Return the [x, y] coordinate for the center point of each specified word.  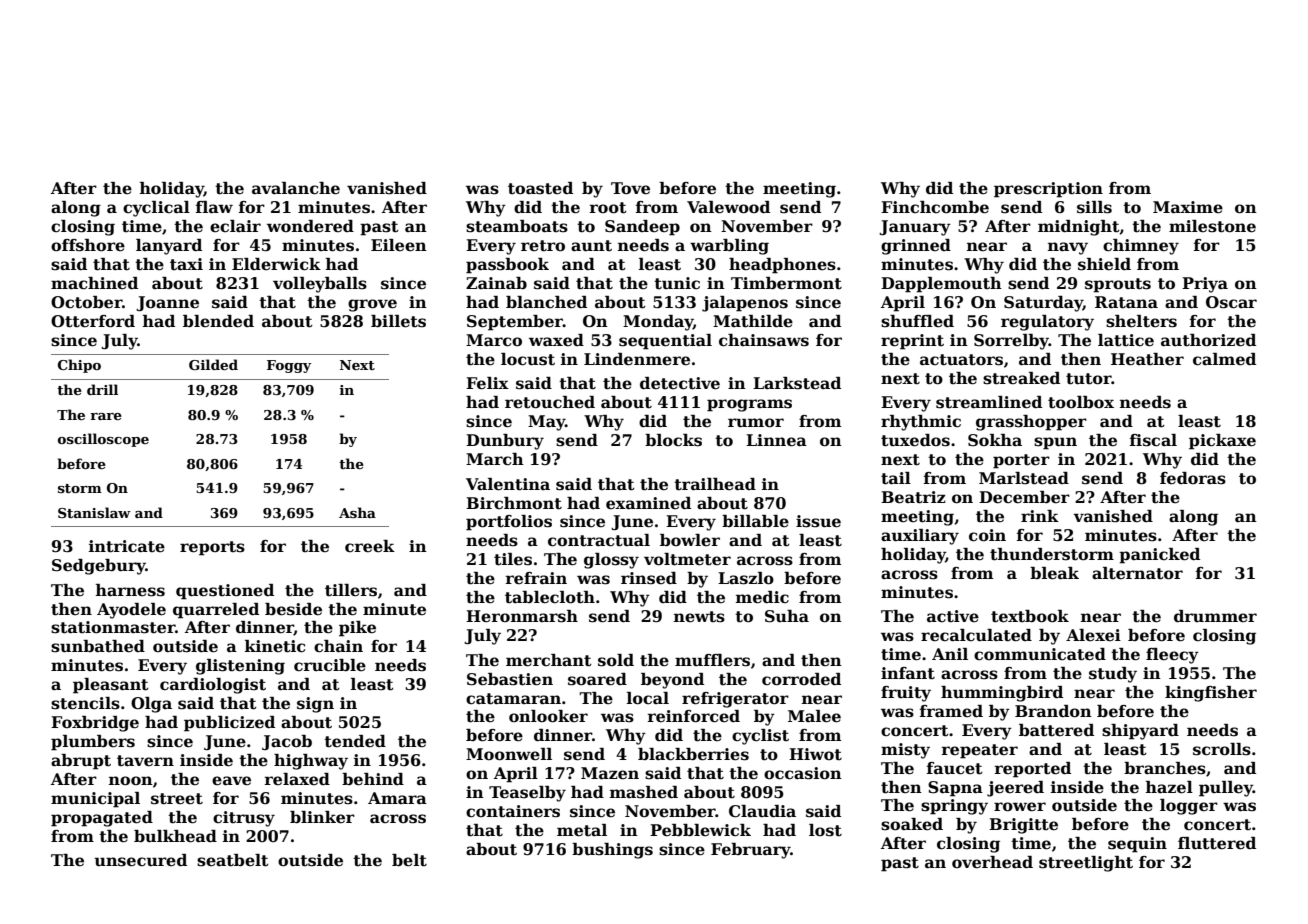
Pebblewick [700, 830]
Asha [357, 512]
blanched [546, 302]
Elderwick [276, 264]
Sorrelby [1011, 342]
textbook [1030, 616]
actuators [961, 360]
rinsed [649, 578]
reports [212, 548]
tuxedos [915, 440]
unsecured [140, 860]
